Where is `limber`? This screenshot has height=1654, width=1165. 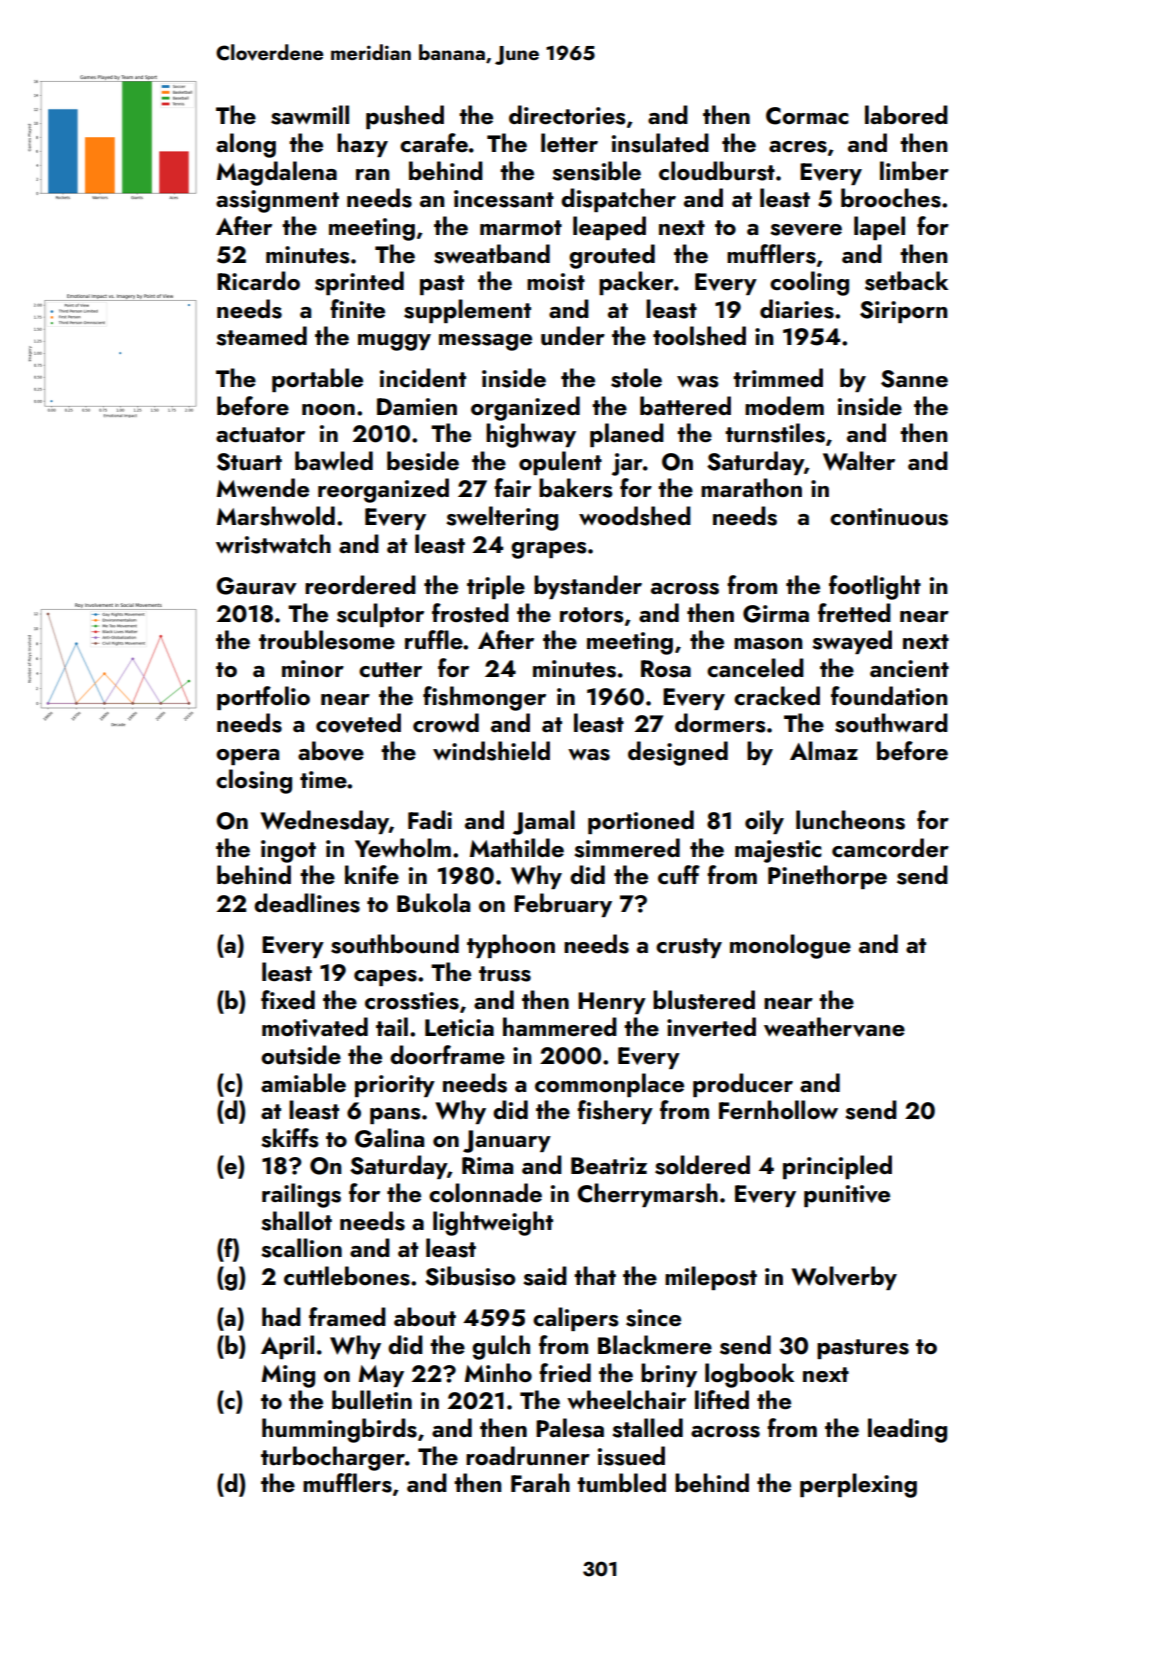
limber is located at coordinates (914, 170).
